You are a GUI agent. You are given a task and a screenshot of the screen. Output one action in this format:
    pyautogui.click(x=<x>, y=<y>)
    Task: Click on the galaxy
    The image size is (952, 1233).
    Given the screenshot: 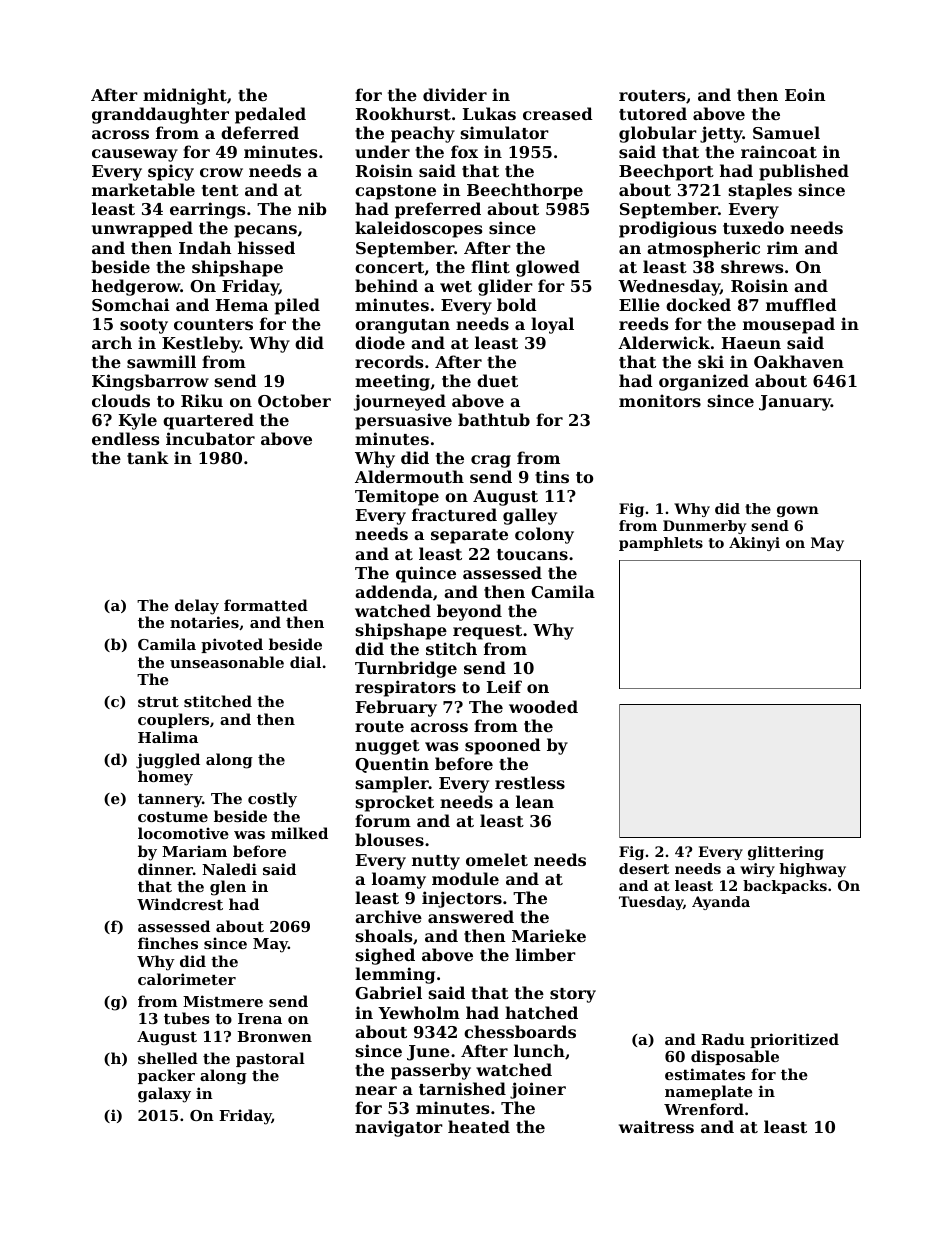 What is the action you would take?
    pyautogui.click(x=164, y=1095)
